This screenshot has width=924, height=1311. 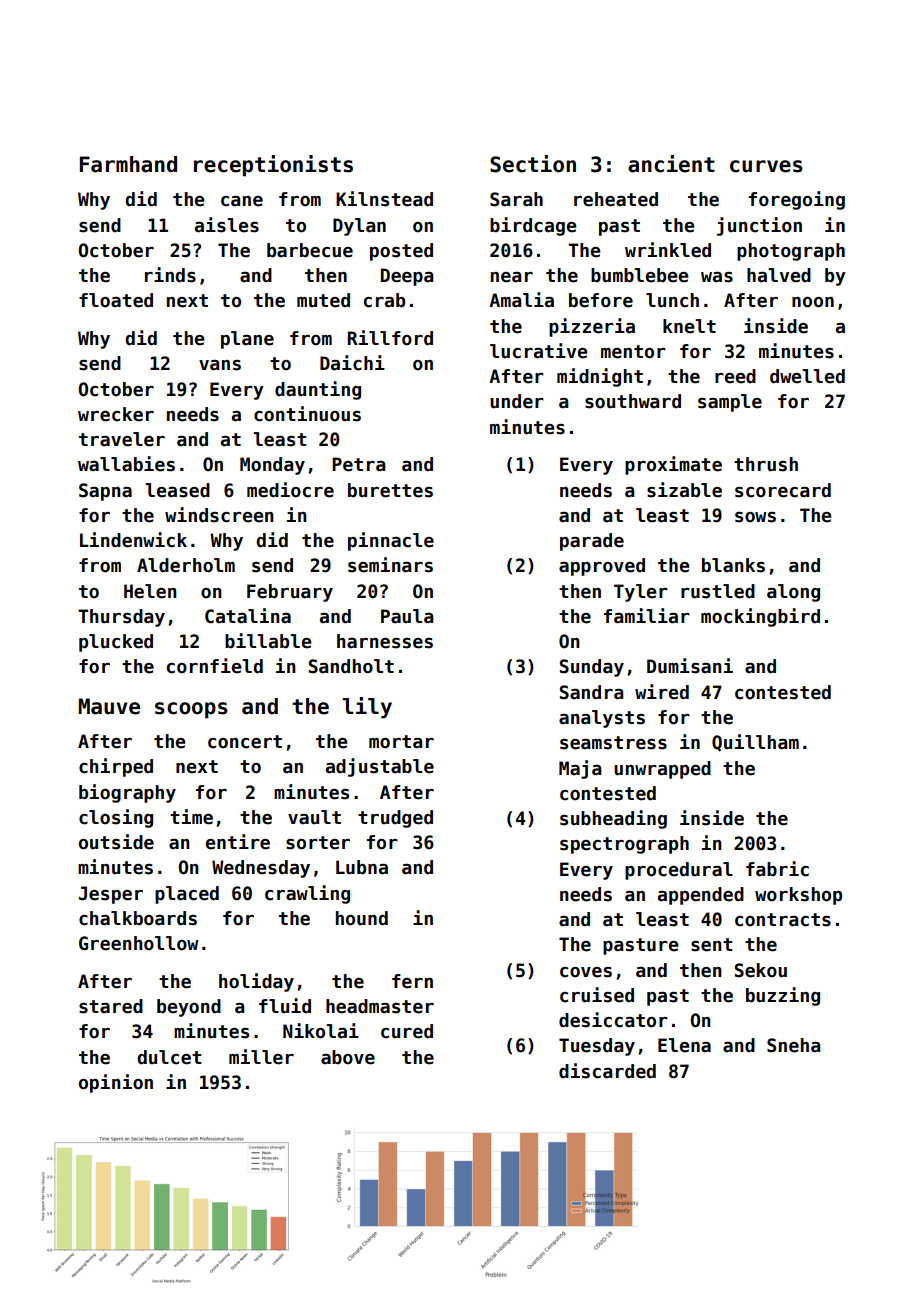 What do you see at coordinates (735, 376) in the screenshot?
I see `reed` at bounding box center [735, 376].
